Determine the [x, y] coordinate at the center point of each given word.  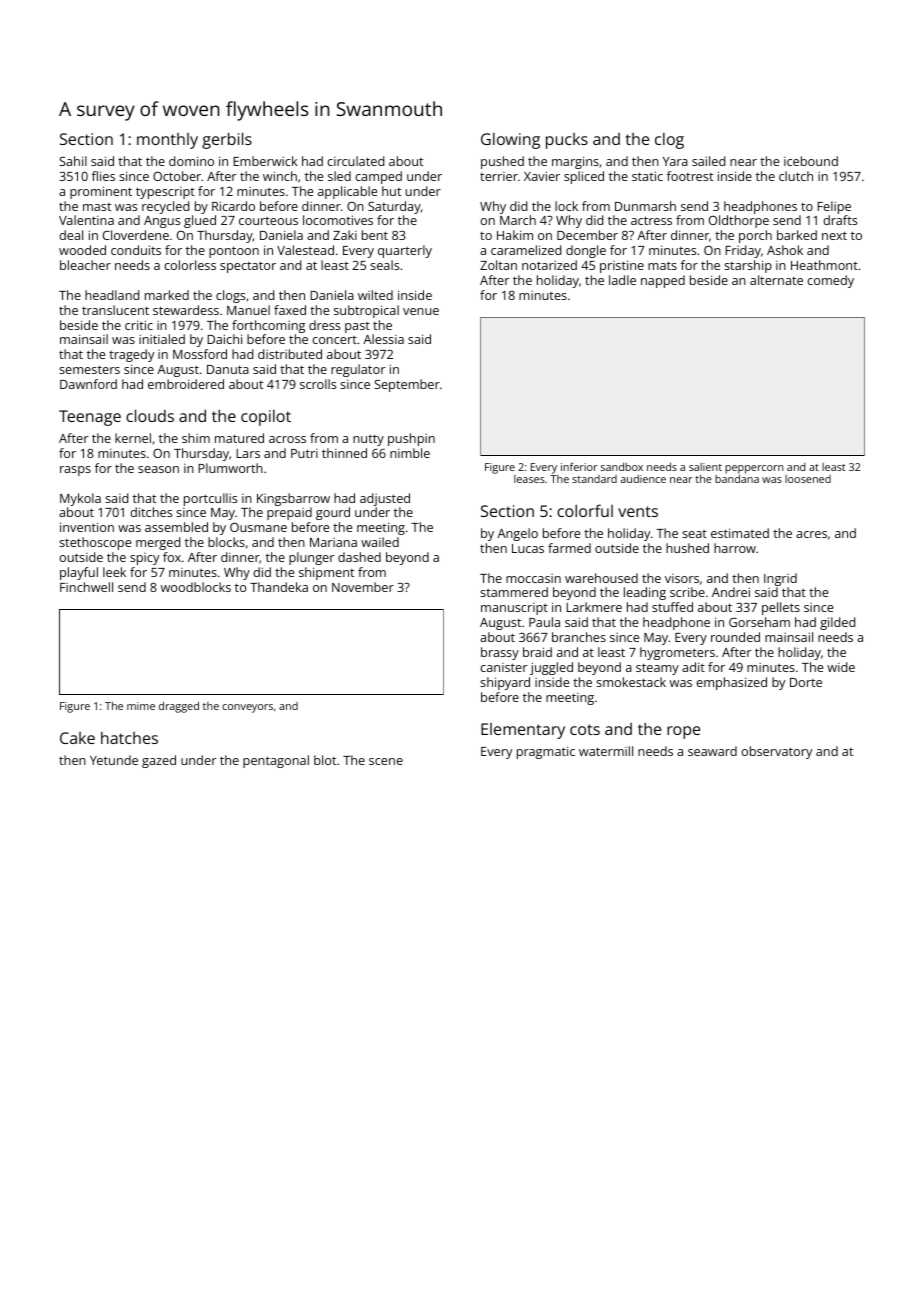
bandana [737, 479]
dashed [359, 557]
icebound [811, 161]
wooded [82, 250]
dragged [179, 707]
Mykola [80, 499]
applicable [347, 192]
